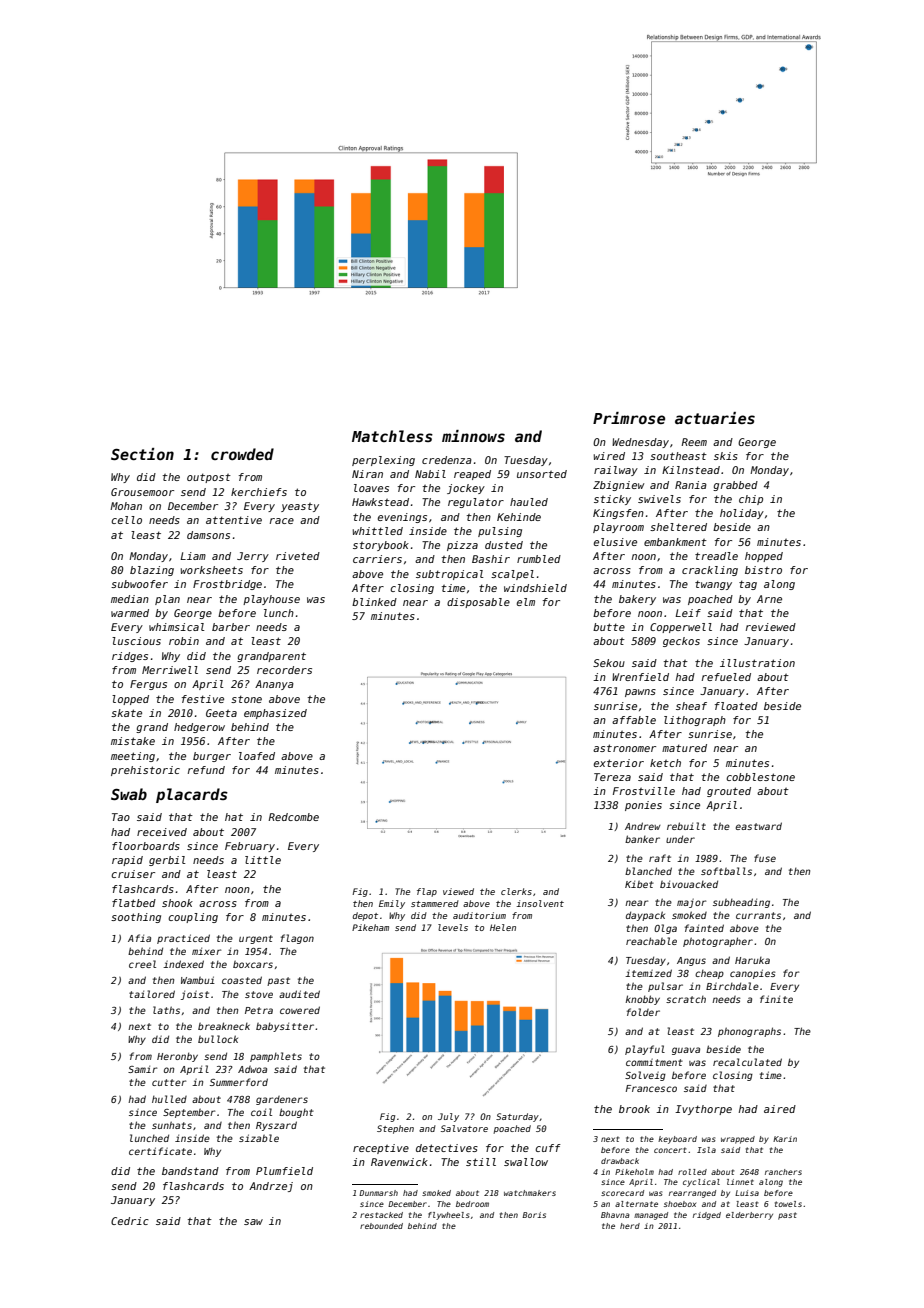 The height and width of the page is (1308, 924). What do you see at coordinates (749, 1216) in the page?
I see `elderberry` at bounding box center [749, 1216].
